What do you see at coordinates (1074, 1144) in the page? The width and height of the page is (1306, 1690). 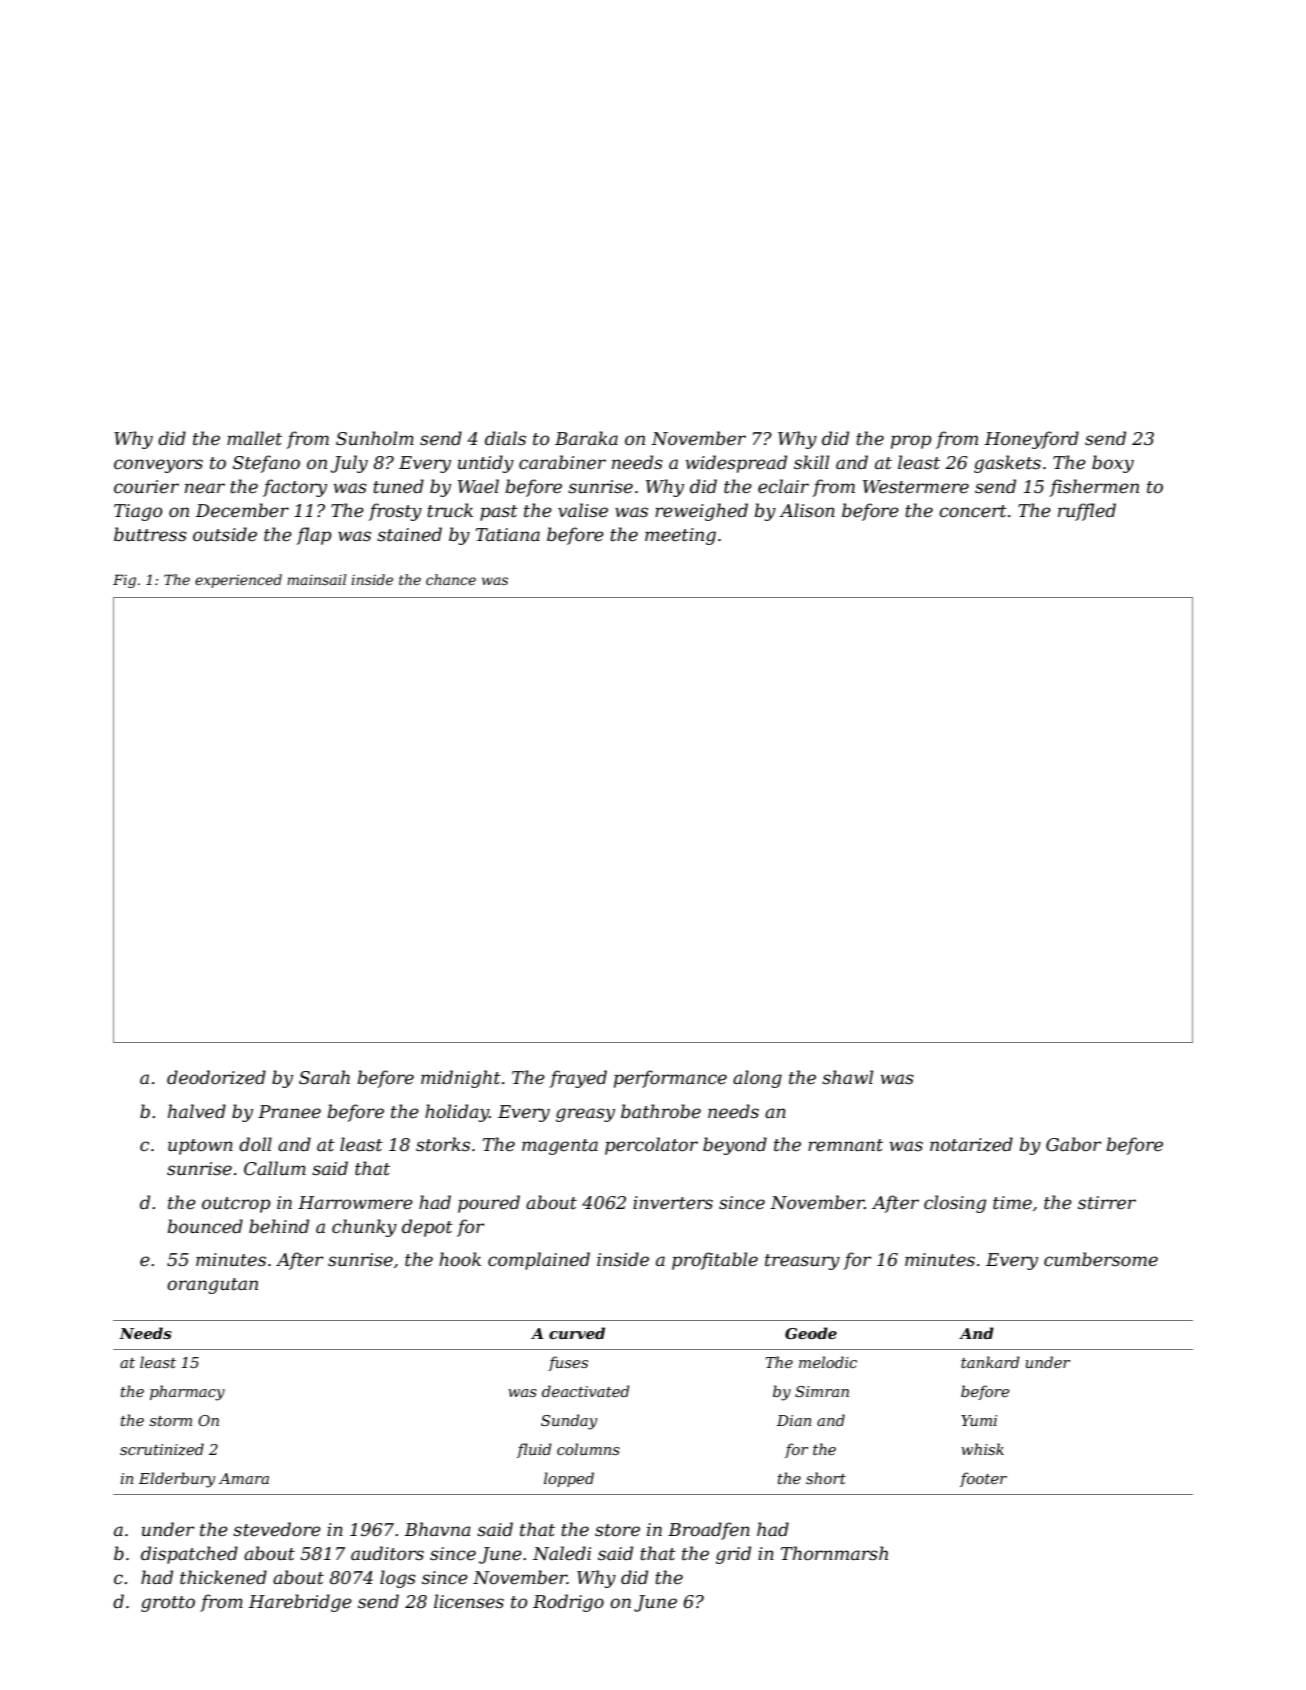 I see `Gabor` at bounding box center [1074, 1144].
